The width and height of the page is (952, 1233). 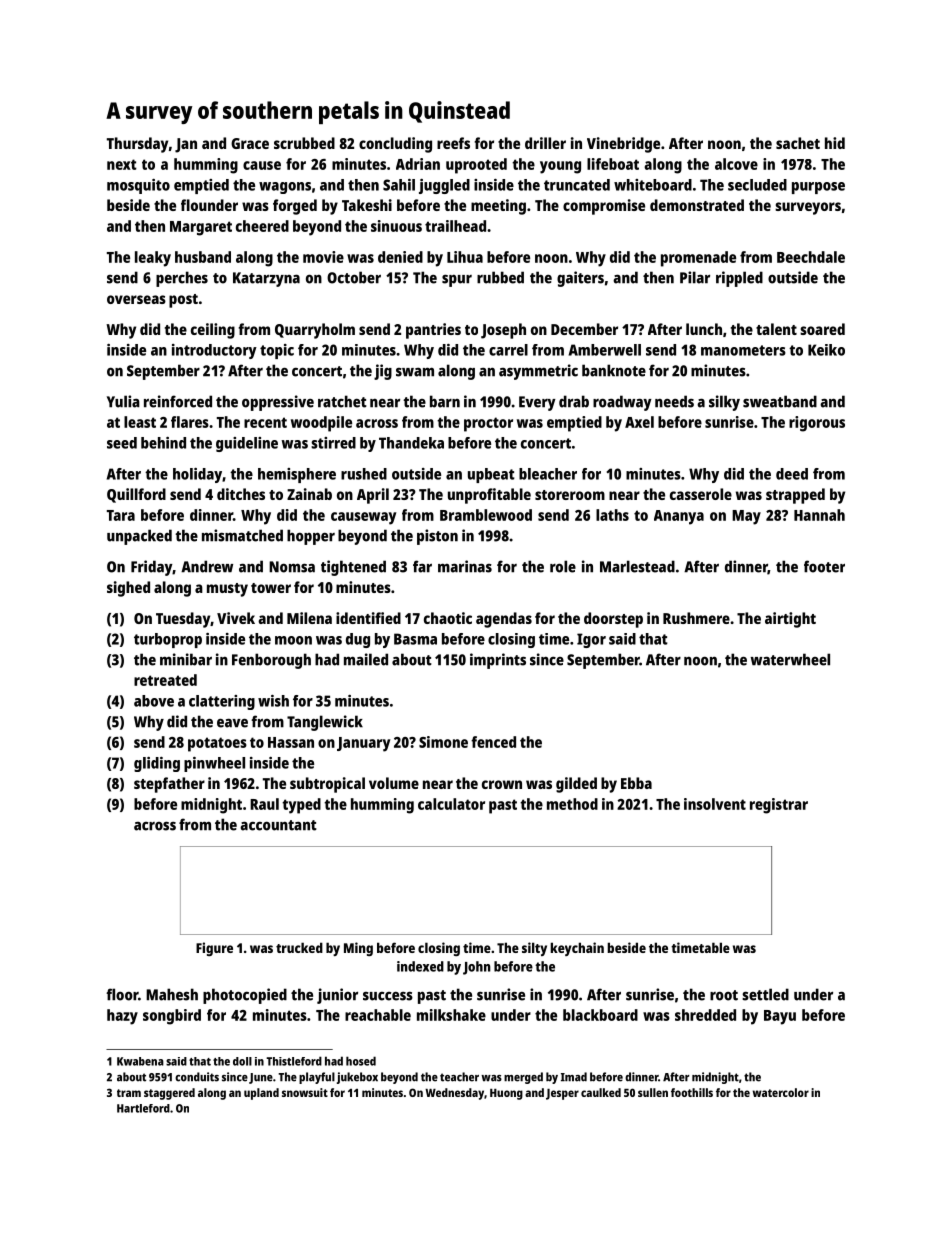 I want to click on Ananya, so click(x=679, y=517).
